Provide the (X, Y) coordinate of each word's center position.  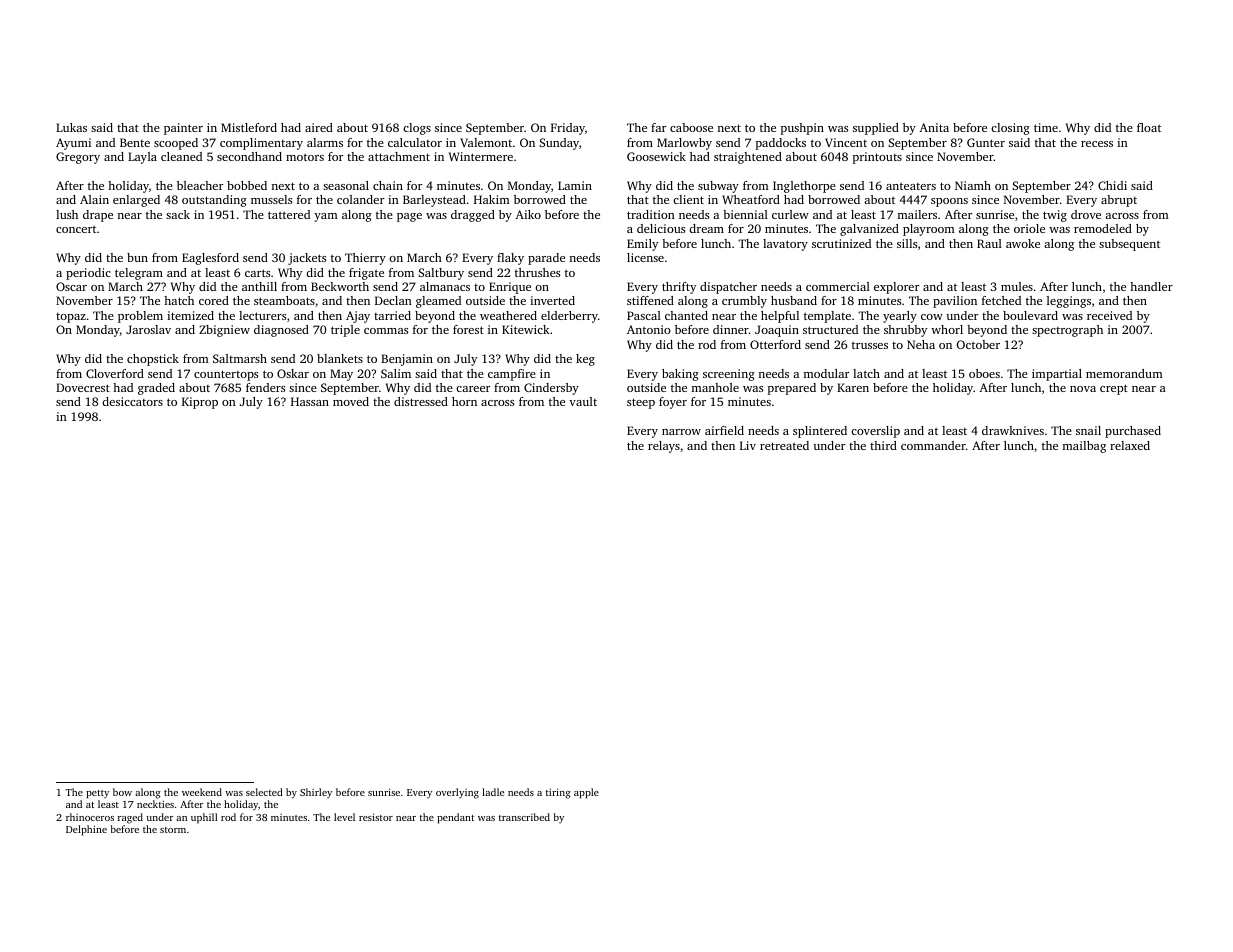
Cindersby (551, 389)
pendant (455, 818)
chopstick (153, 360)
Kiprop (200, 403)
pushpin (802, 129)
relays (664, 447)
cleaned (181, 156)
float (1149, 127)
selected (264, 792)
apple (586, 793)
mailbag (1084, 447)
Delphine (86, 830)
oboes (984, 373)
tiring (558, 793)
